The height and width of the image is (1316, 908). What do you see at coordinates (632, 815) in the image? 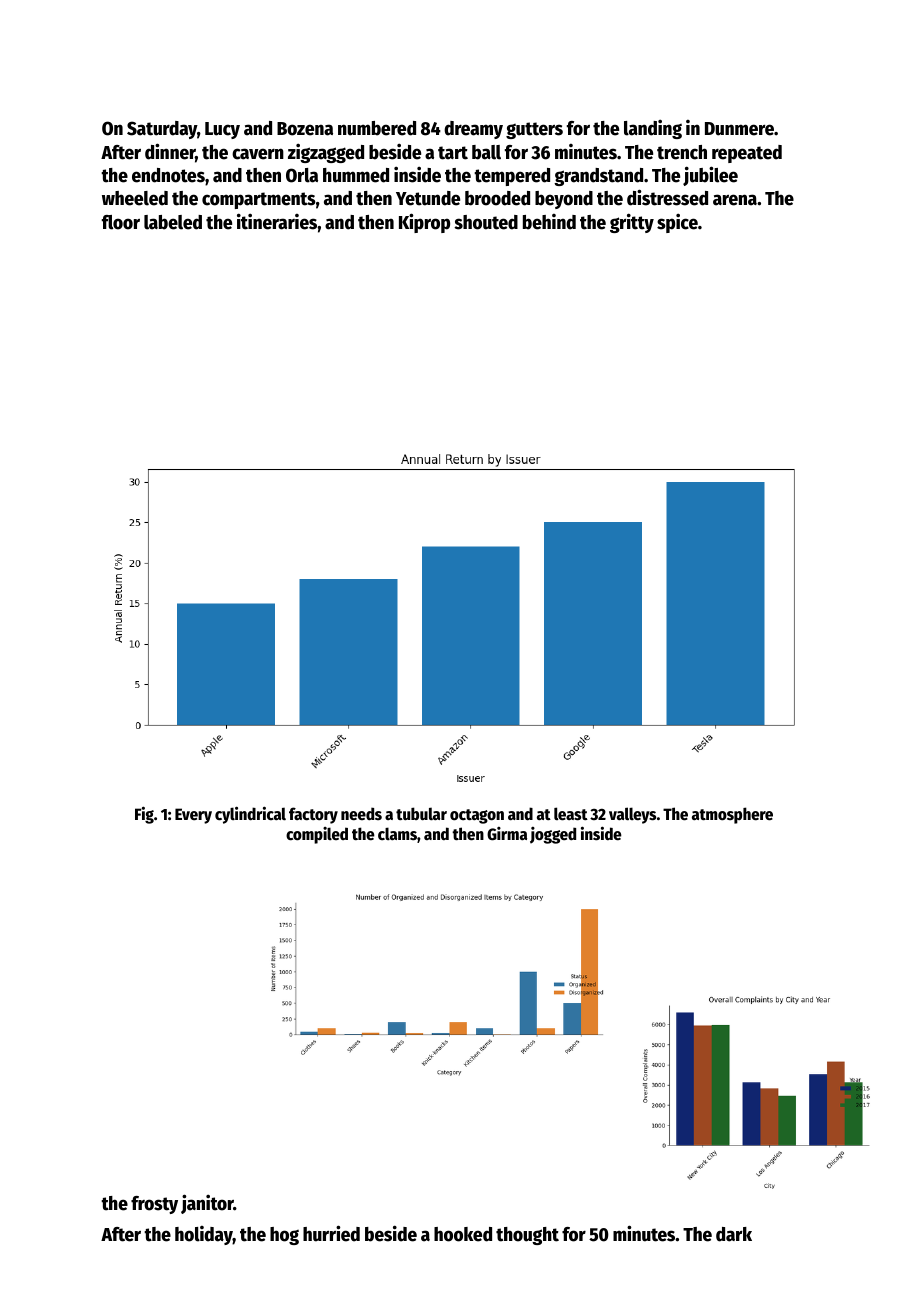
I see `valleys` at bounding box center [632, 815].
